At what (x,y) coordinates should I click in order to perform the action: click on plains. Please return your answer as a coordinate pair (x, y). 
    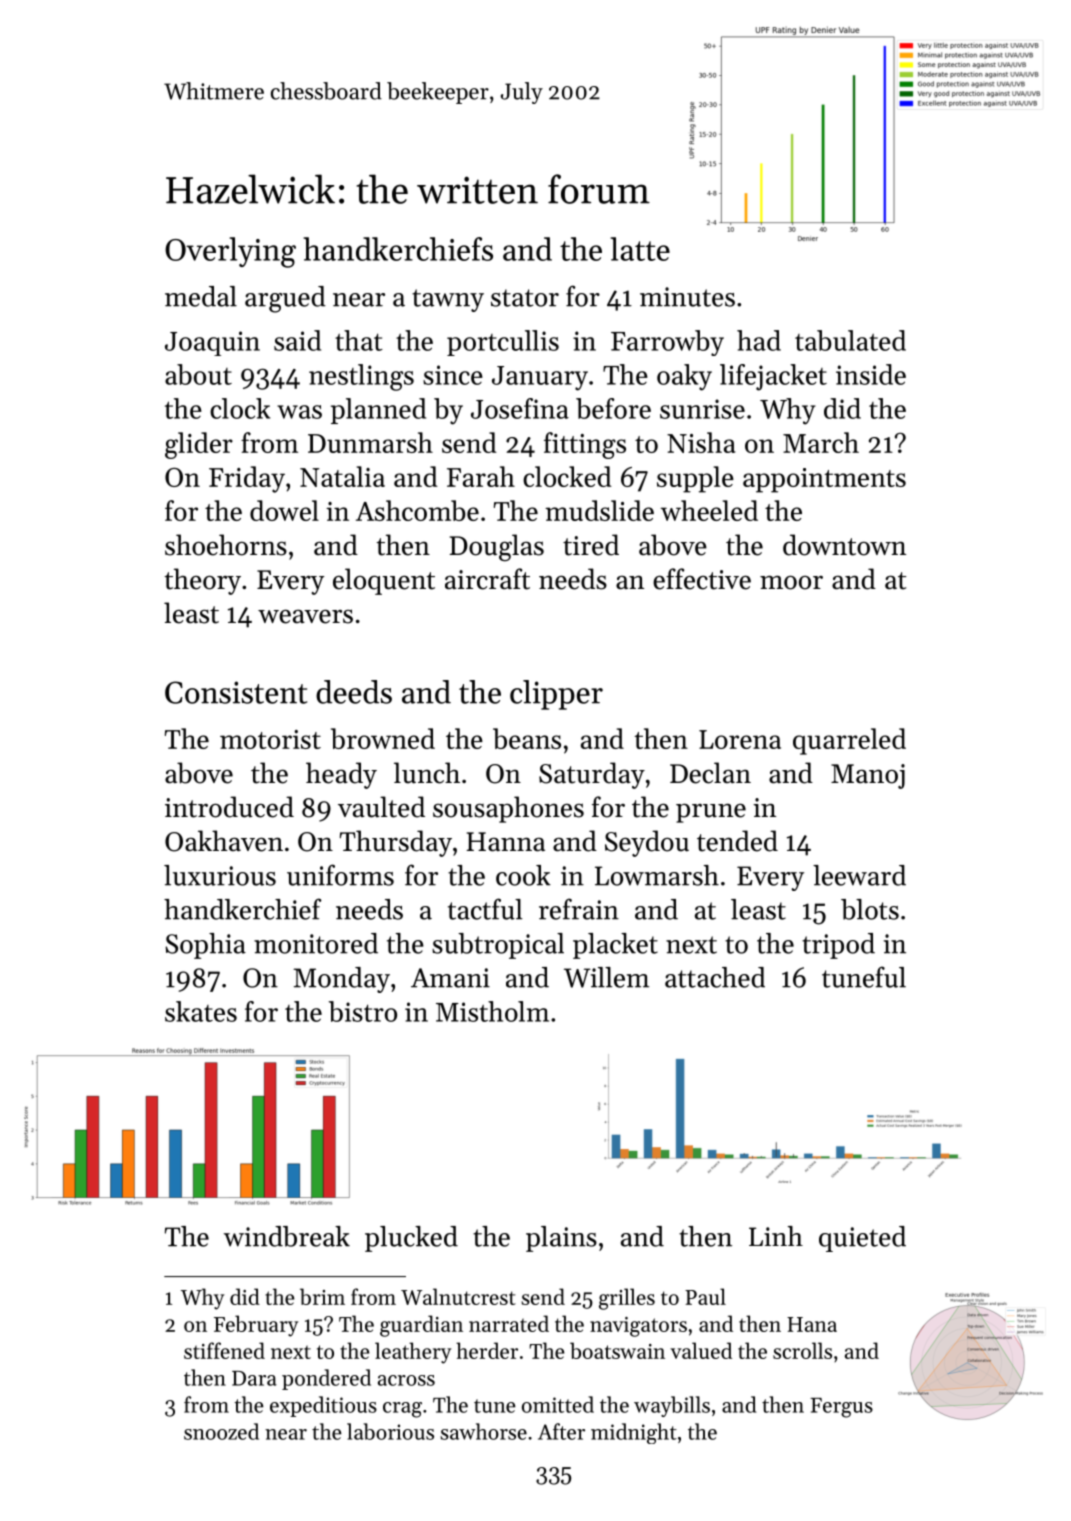
    Looking at the image, I should click on (561, 1239).
